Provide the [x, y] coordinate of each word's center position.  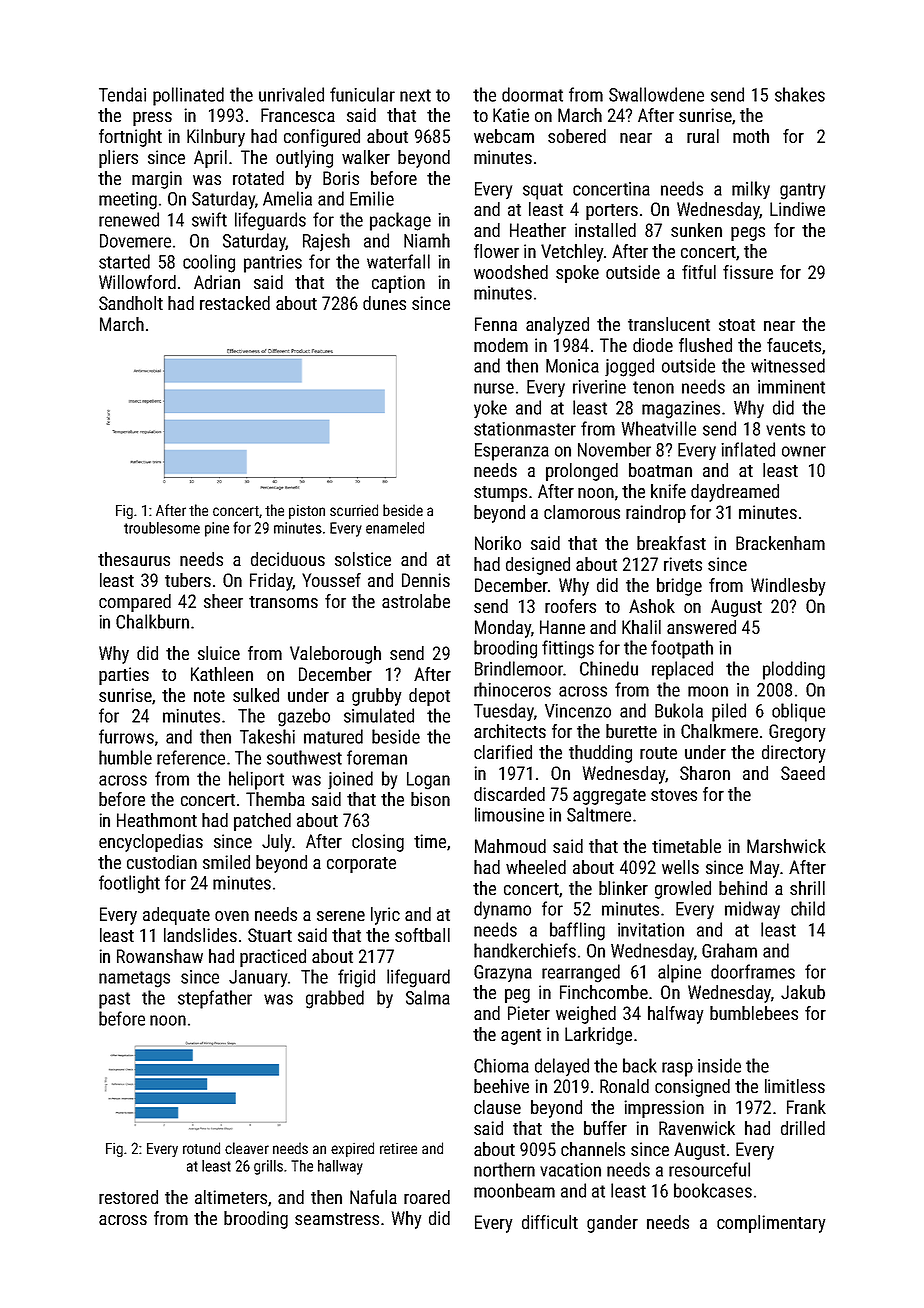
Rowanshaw [160, 956]
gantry [802, 191]
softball [422, 935]
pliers [118, 159]
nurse [494, 388]
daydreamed [735, 493]
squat [543, 191]
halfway [675, 1015]
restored [128, 1197]
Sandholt [131, 303]
